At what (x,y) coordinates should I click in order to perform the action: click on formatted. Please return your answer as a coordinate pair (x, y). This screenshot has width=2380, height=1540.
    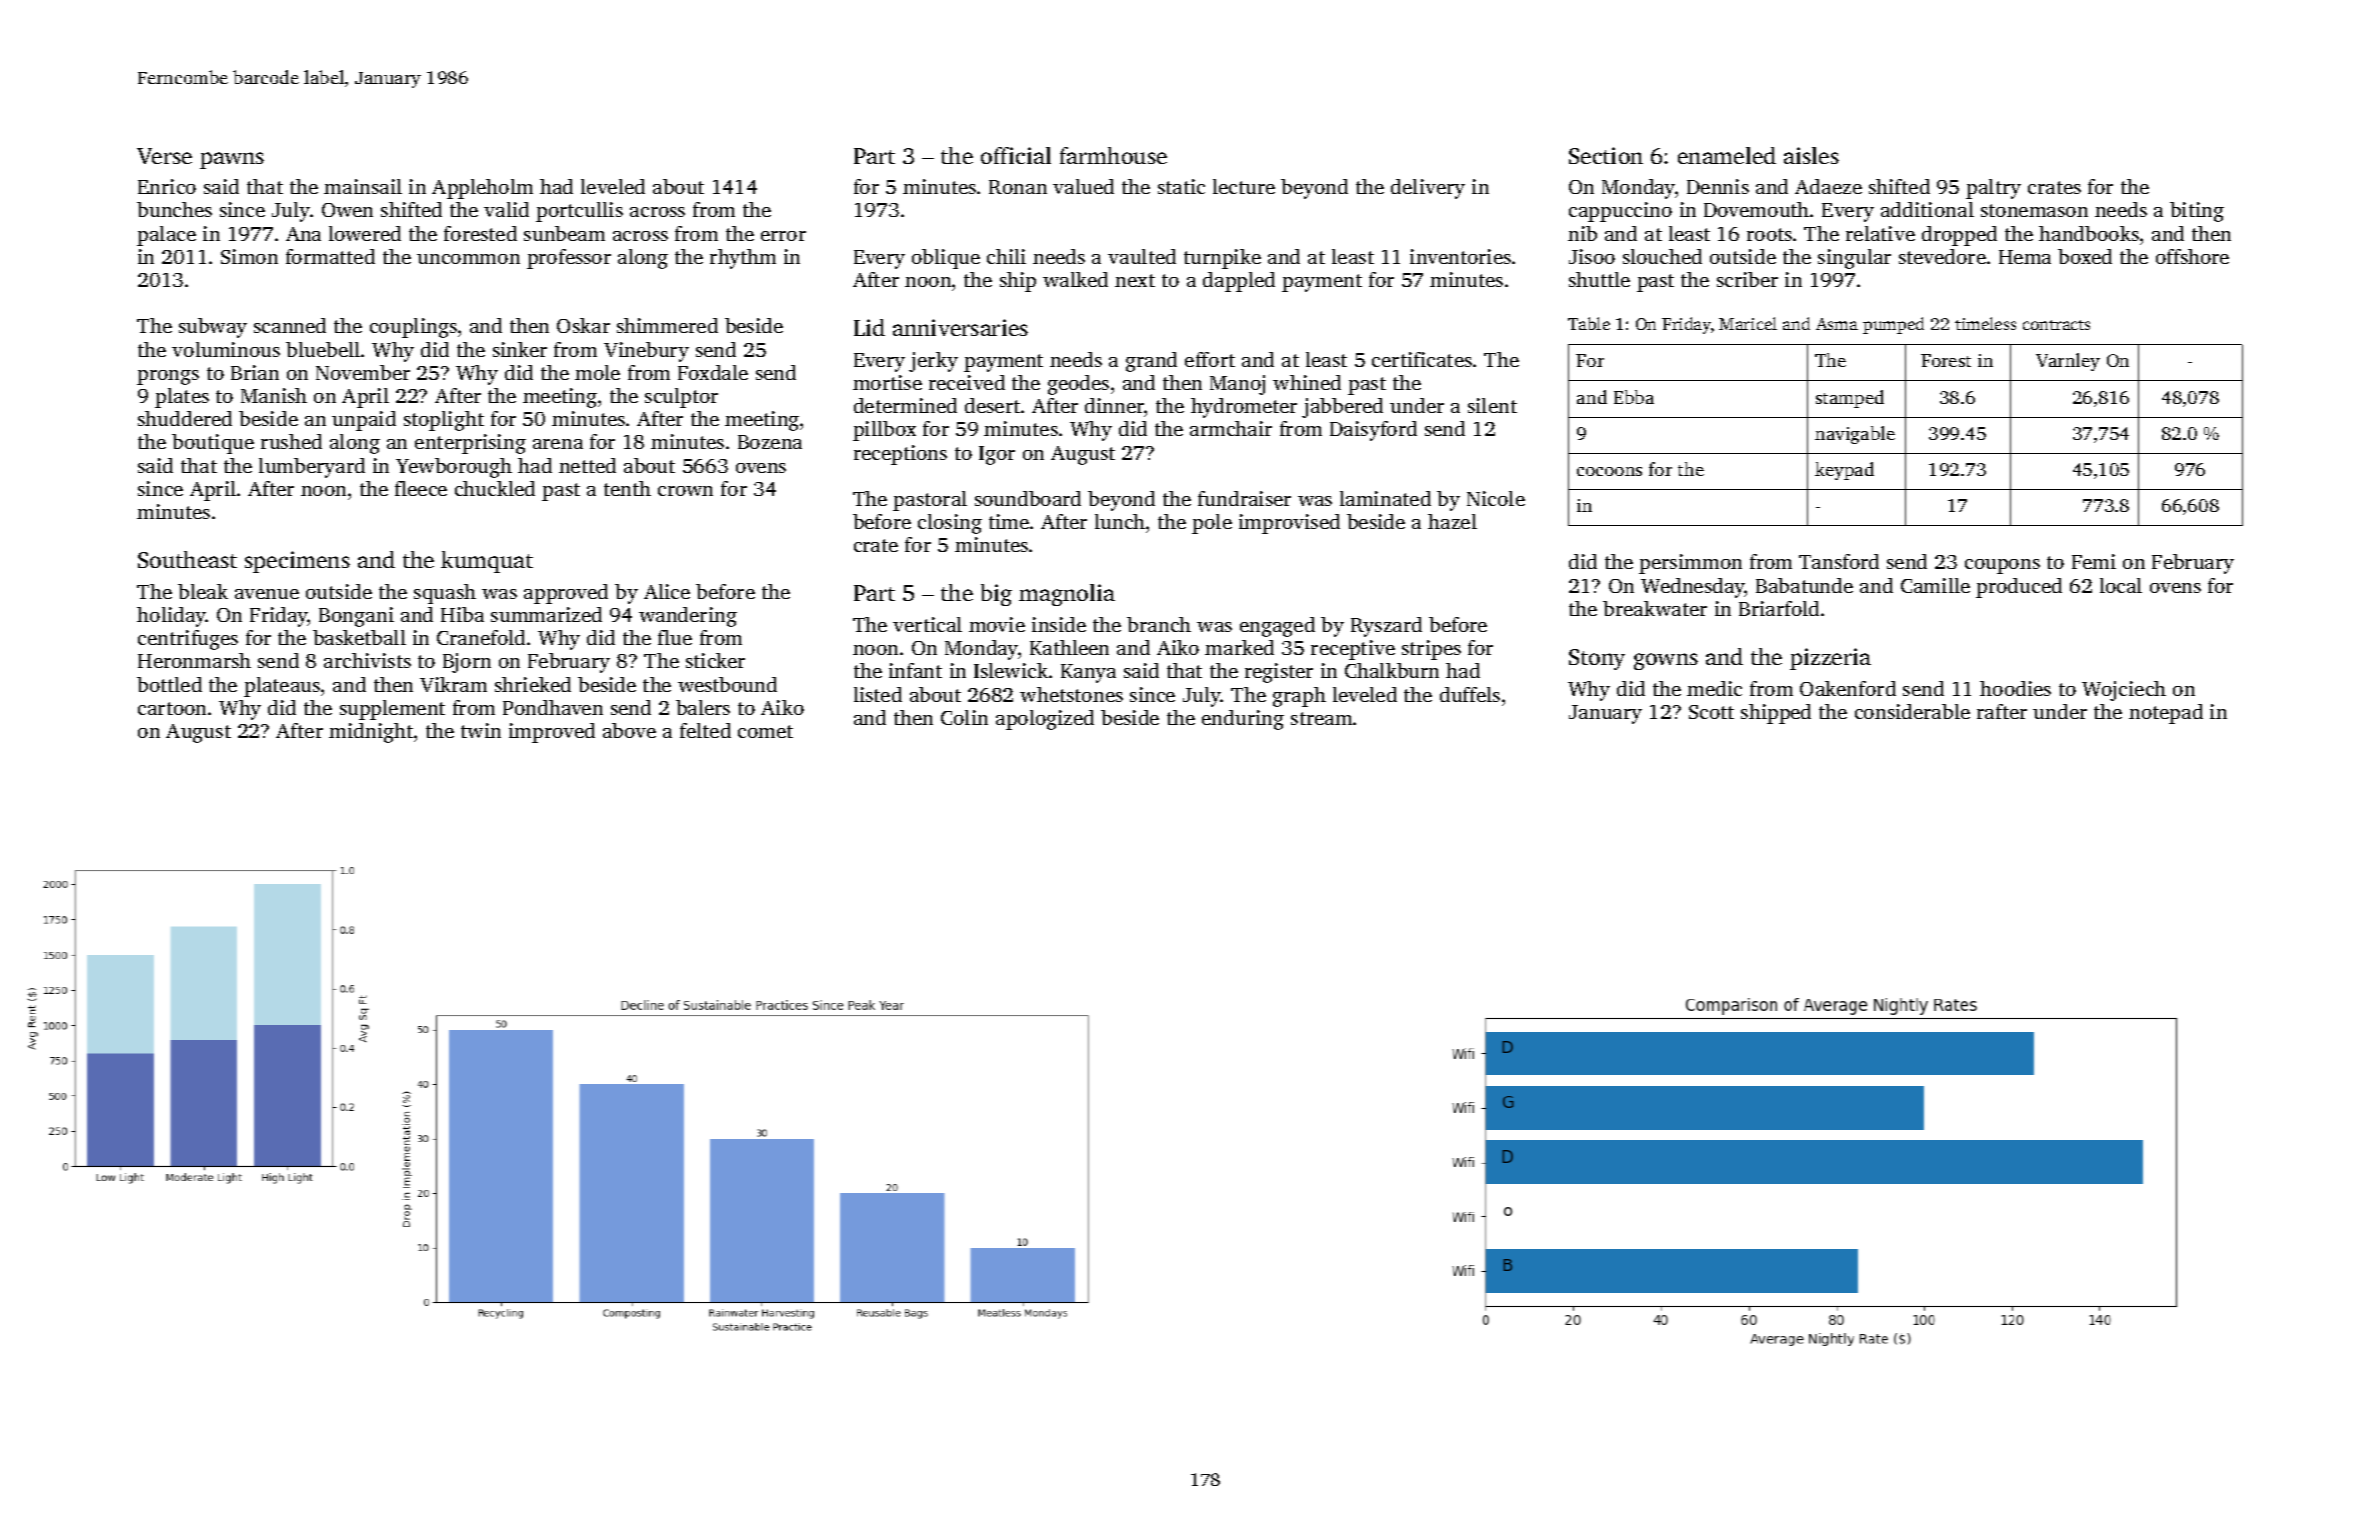
    Looking at the image, I should click on (330, 256).
